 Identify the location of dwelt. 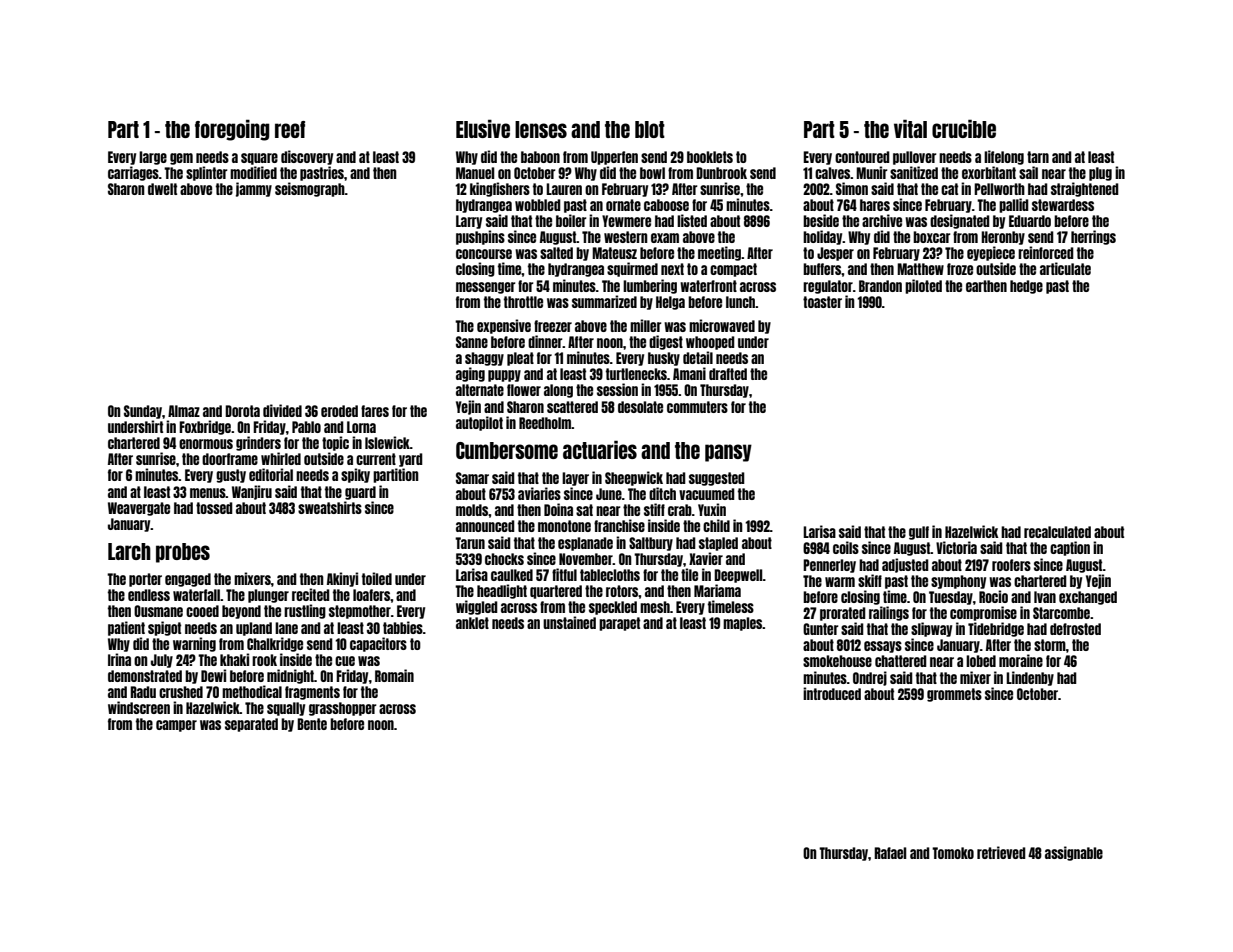
(162, 189).
